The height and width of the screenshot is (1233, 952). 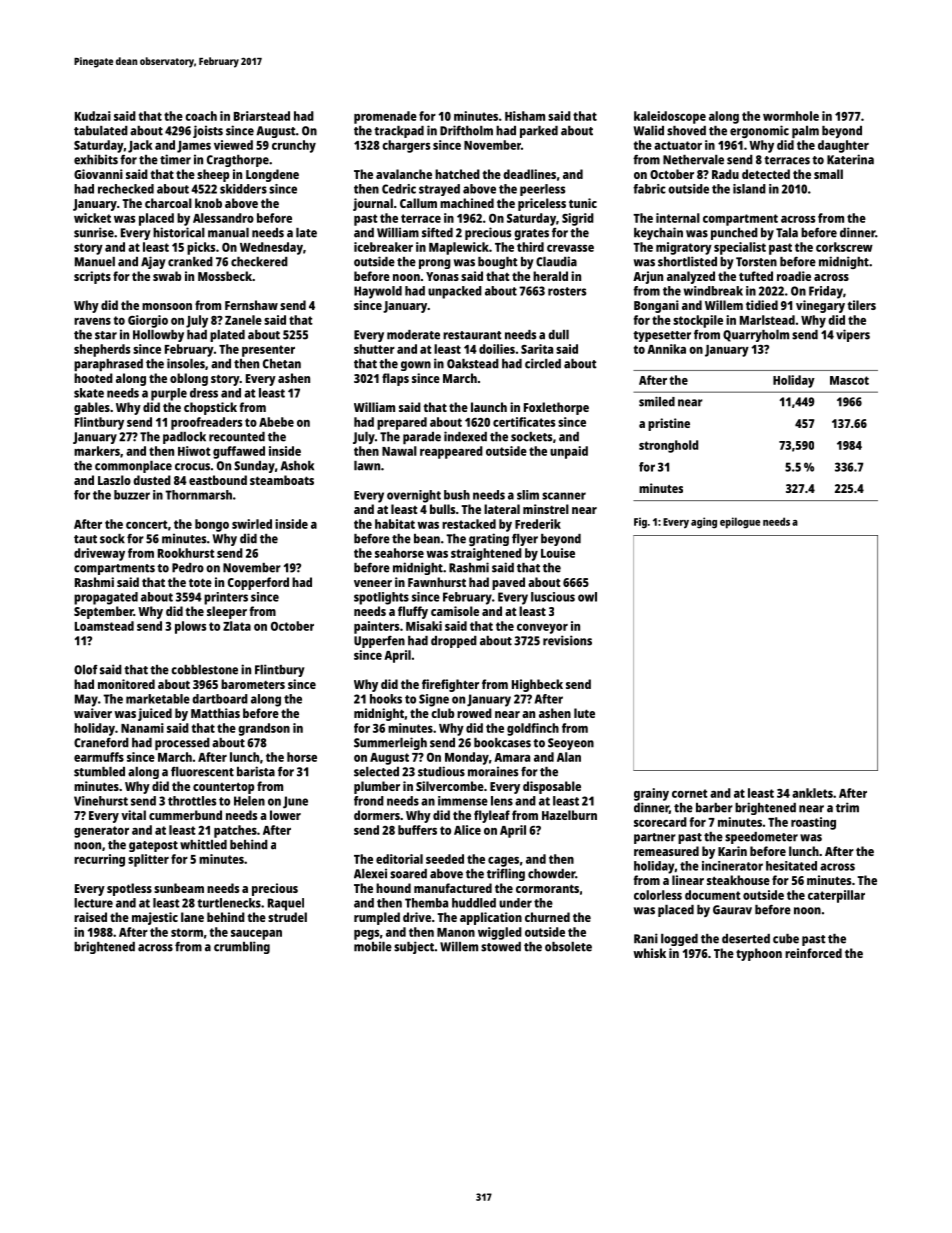 What do you see at coordinates (850, 159) in the screenshot?
I see `Katerina` at bounding box center [850, 159].
